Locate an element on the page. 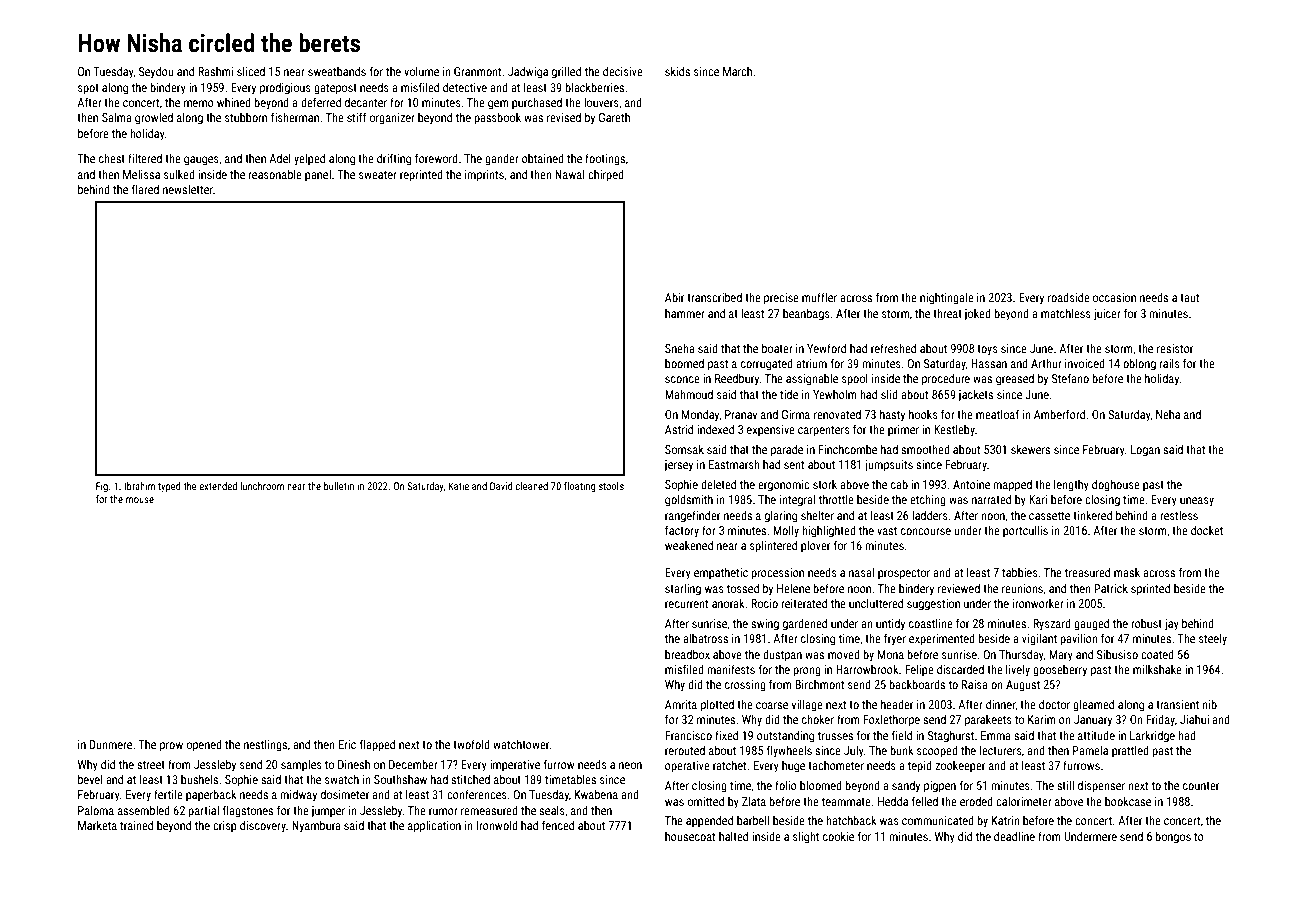 Image resolution: width=1308 pixels, height=924 pixels. steely is located at coordinates (1213, 640).
